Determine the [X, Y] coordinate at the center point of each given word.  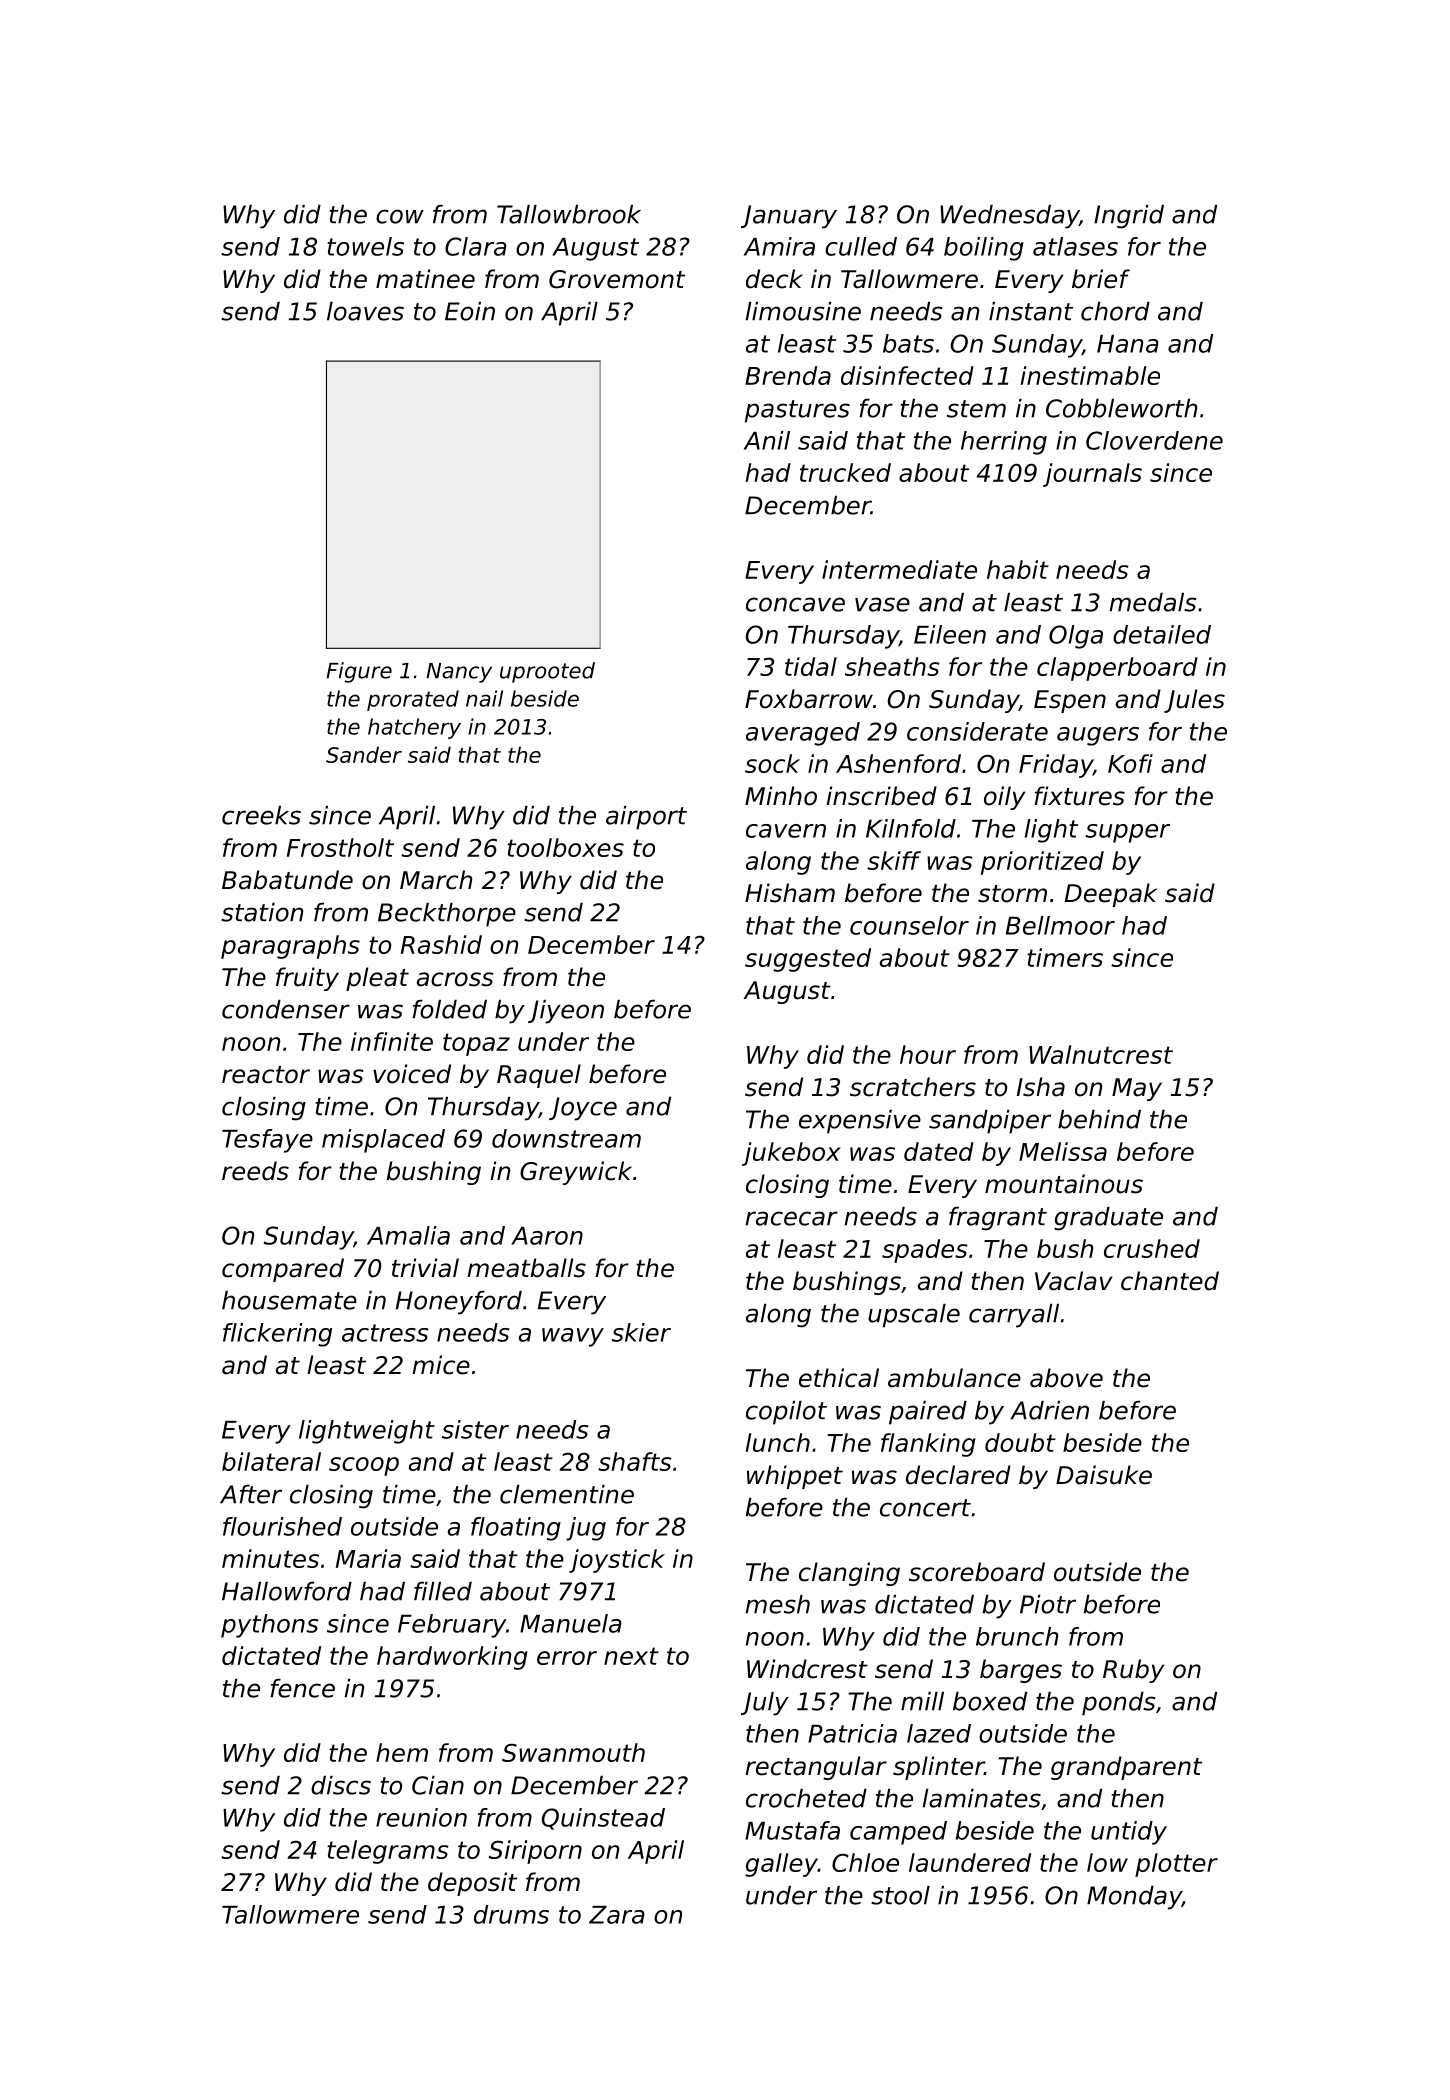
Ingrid [1129, 217]
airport [646, 818]
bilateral [271, 1461]
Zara [617, 1915]
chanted [1170, 1281]
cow [400, 216]
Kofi [1130, 763]
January [789, 217]
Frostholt [340, 847]
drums [511, 1914]
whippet [795, 1477]
